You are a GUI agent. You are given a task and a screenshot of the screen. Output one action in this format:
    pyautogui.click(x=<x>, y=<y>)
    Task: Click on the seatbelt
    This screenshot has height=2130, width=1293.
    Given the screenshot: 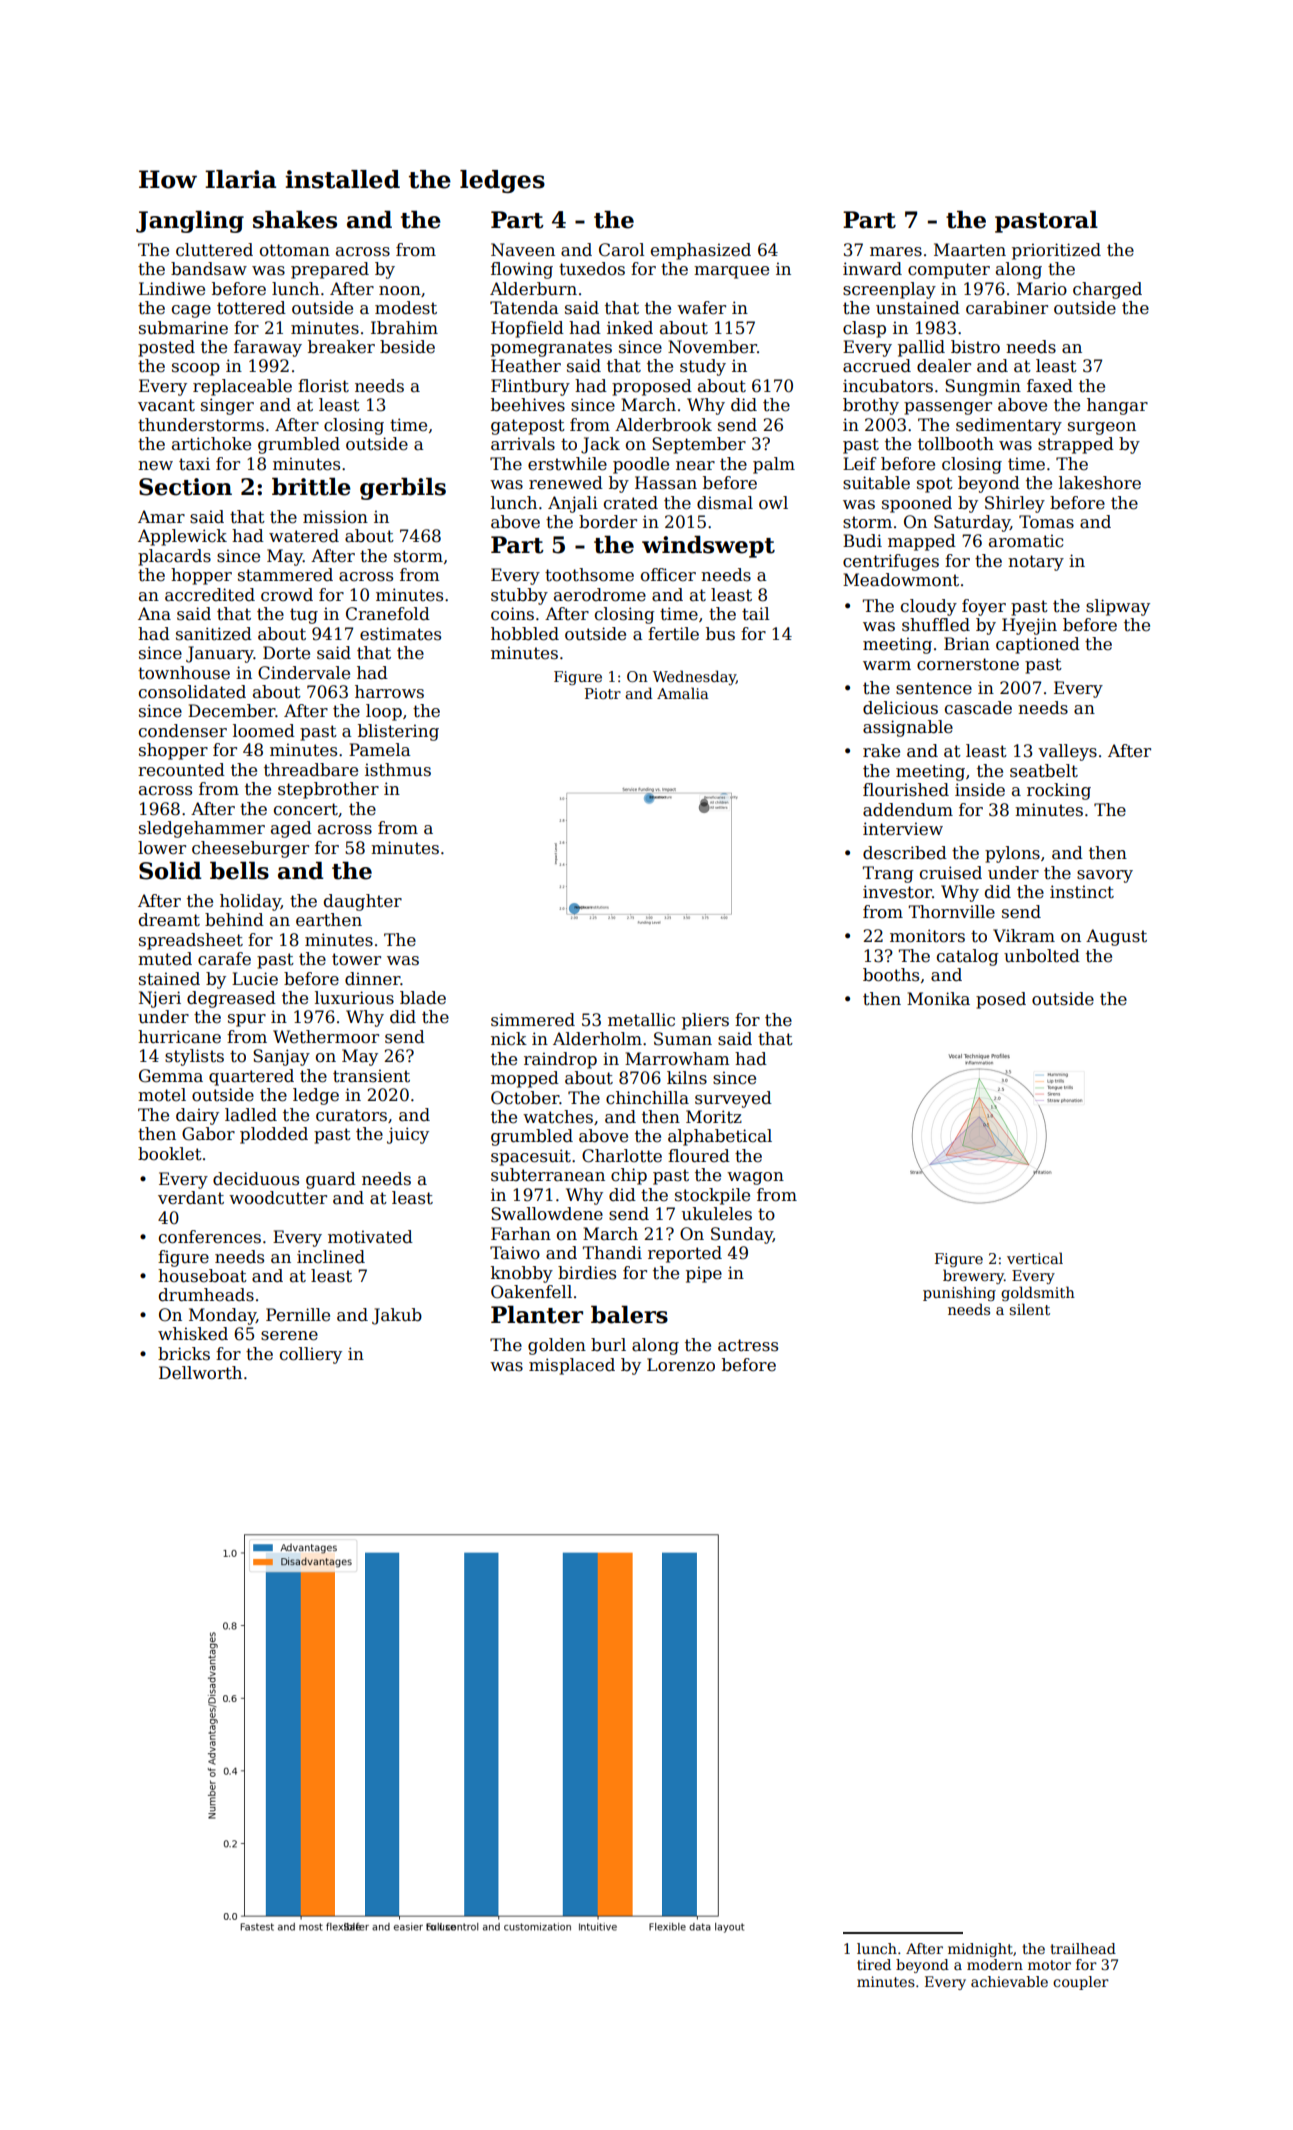 What is the action you would take?
    pyautogui.click(x=1044, y=771)
